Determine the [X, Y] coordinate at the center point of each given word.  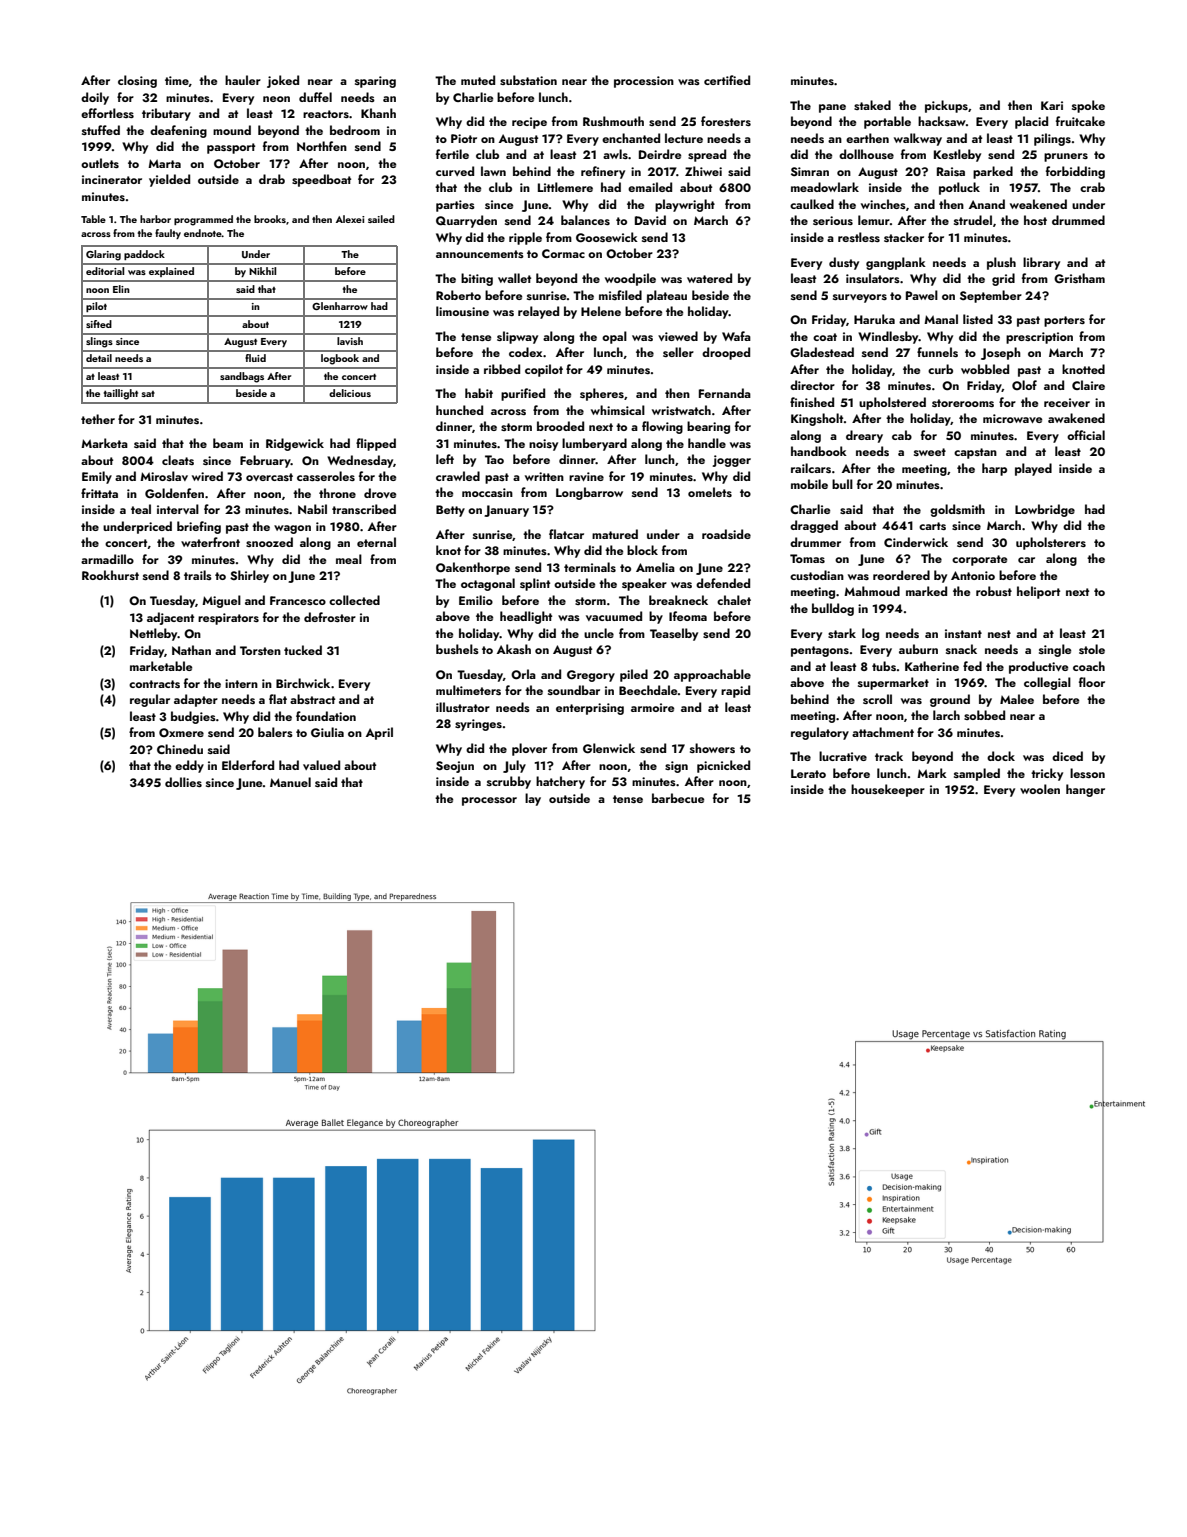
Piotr [464, 138]
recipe [529, 123]
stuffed [101, 130]
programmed [203, 220]
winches [883, 204]
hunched [459, 410]
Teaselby [674, 634]
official [1086, 435]
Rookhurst [110, 575]
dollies [183, 782]
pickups [946, 106]
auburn [918, 649]
